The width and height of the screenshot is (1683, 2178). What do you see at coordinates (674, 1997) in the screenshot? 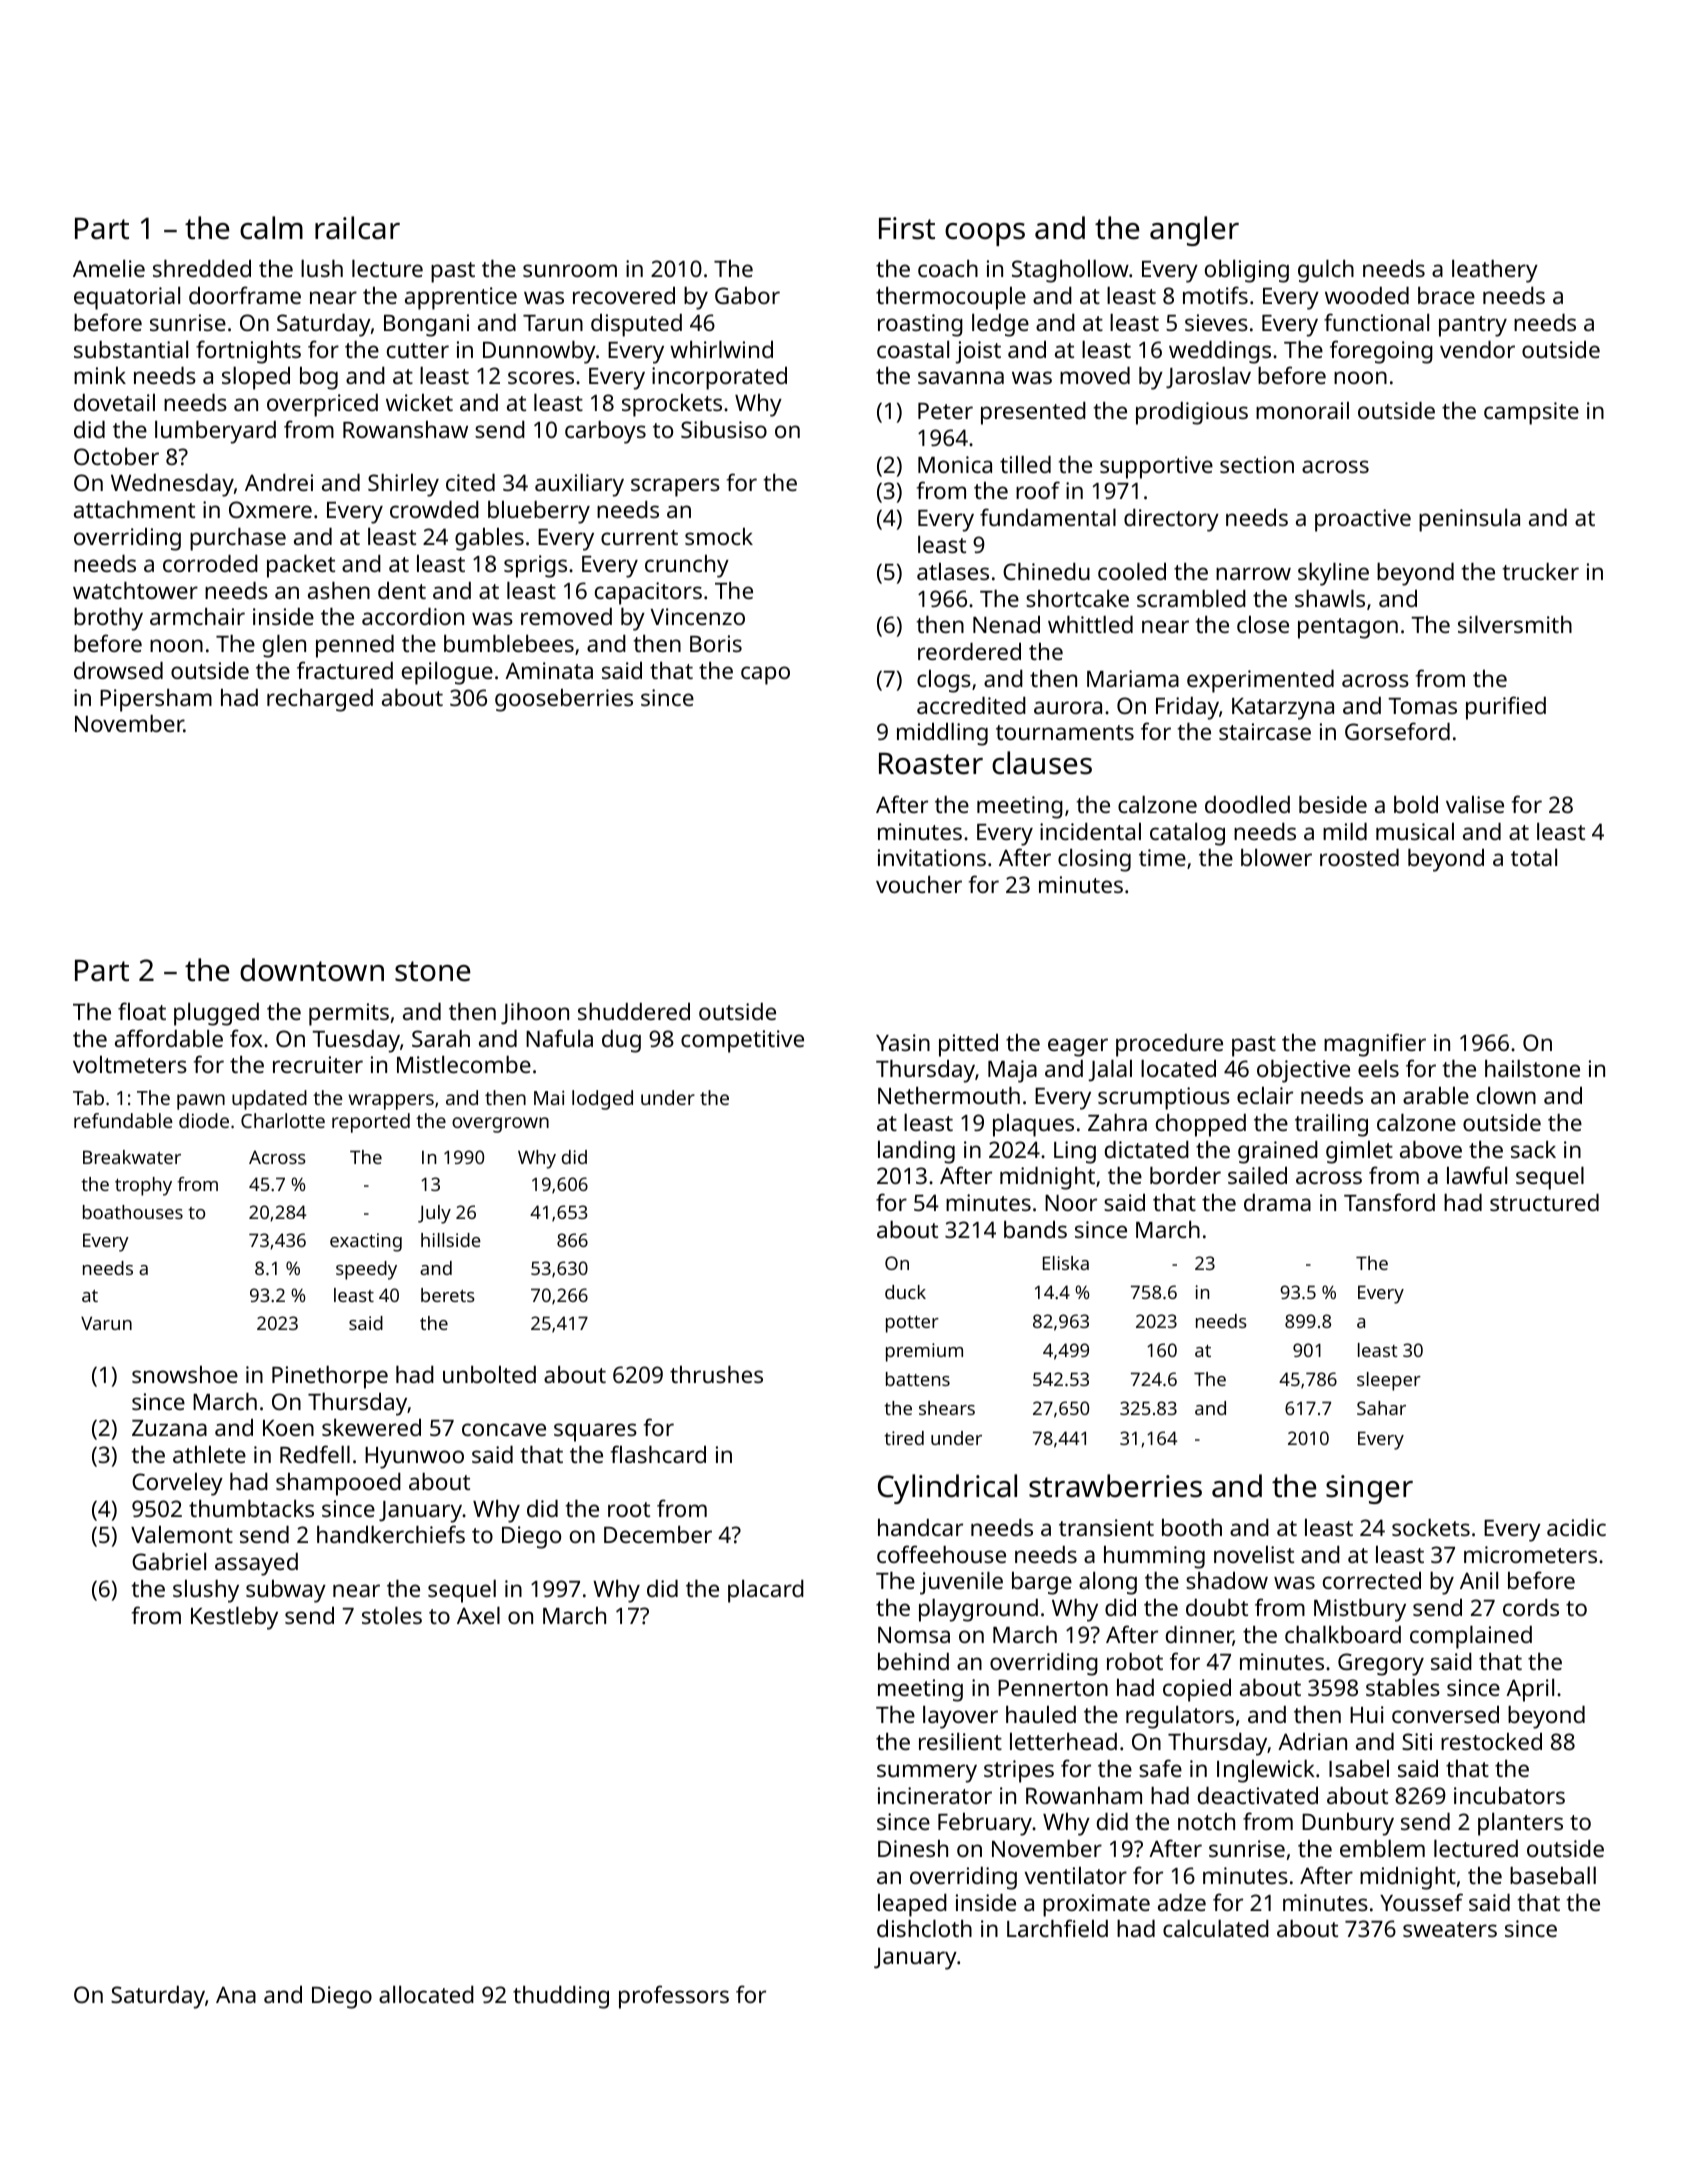
I see `professors` at bounding box center [674, 1997].
